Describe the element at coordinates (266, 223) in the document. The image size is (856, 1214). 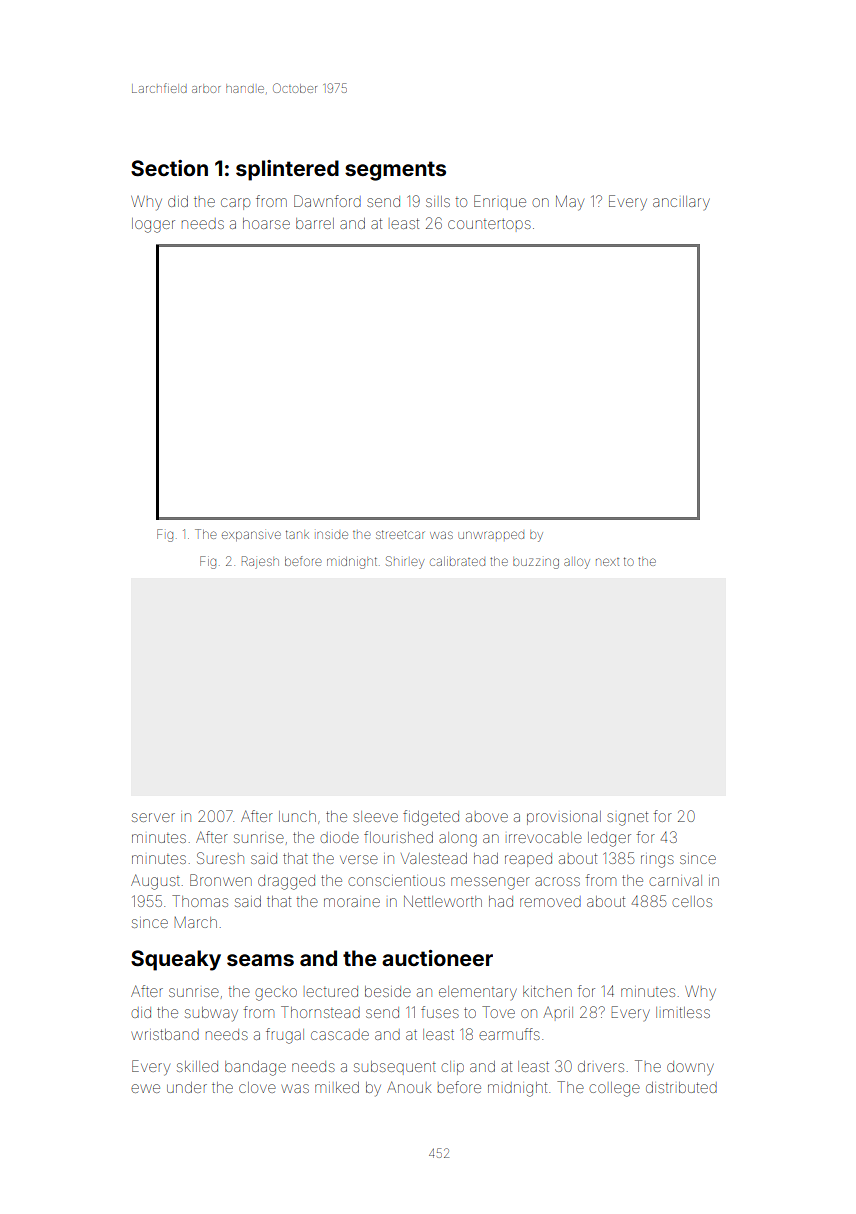
I see `hoarse` at that location.
